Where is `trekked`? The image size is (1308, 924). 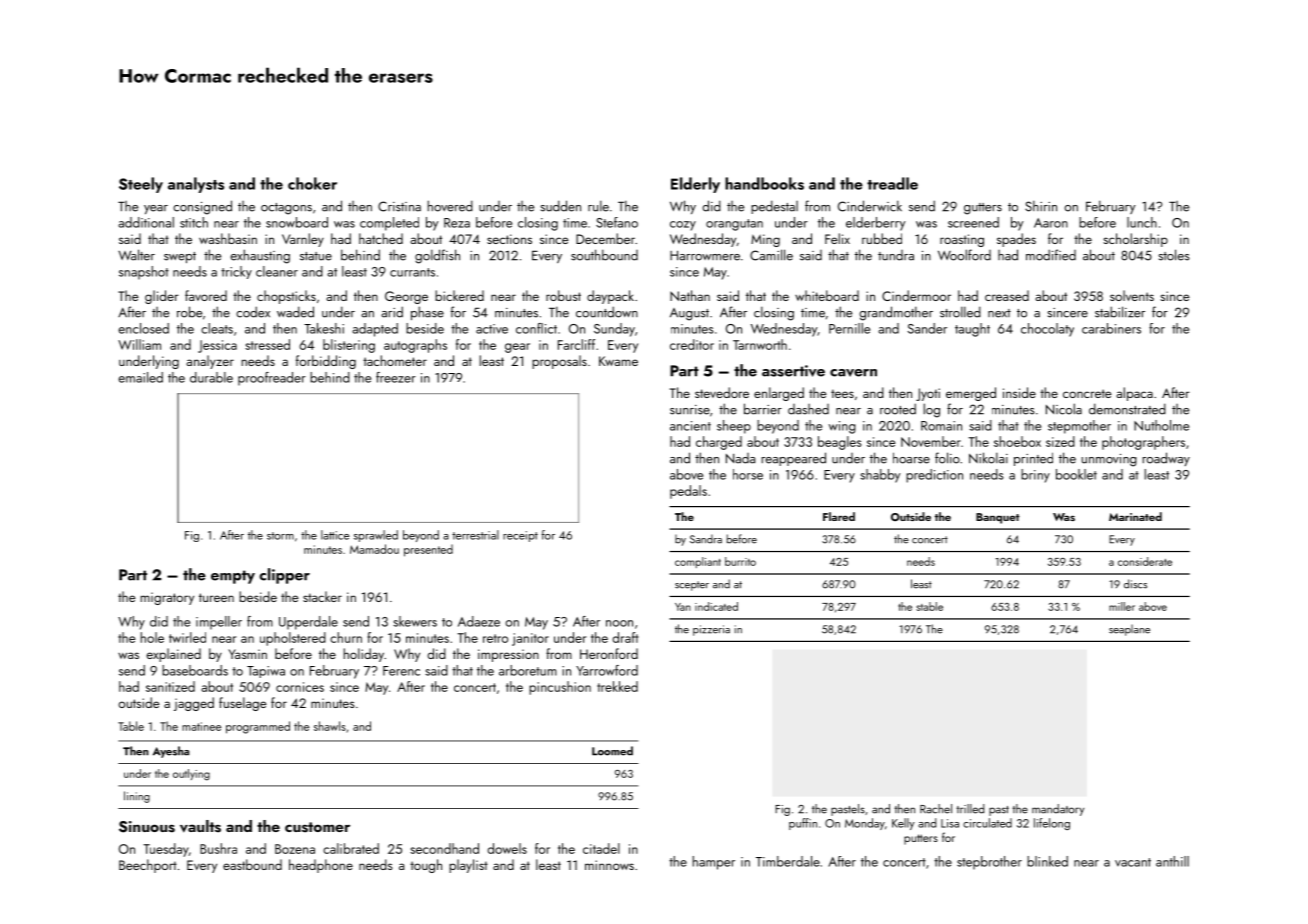 trekked is located at coordinates (617, 686).
